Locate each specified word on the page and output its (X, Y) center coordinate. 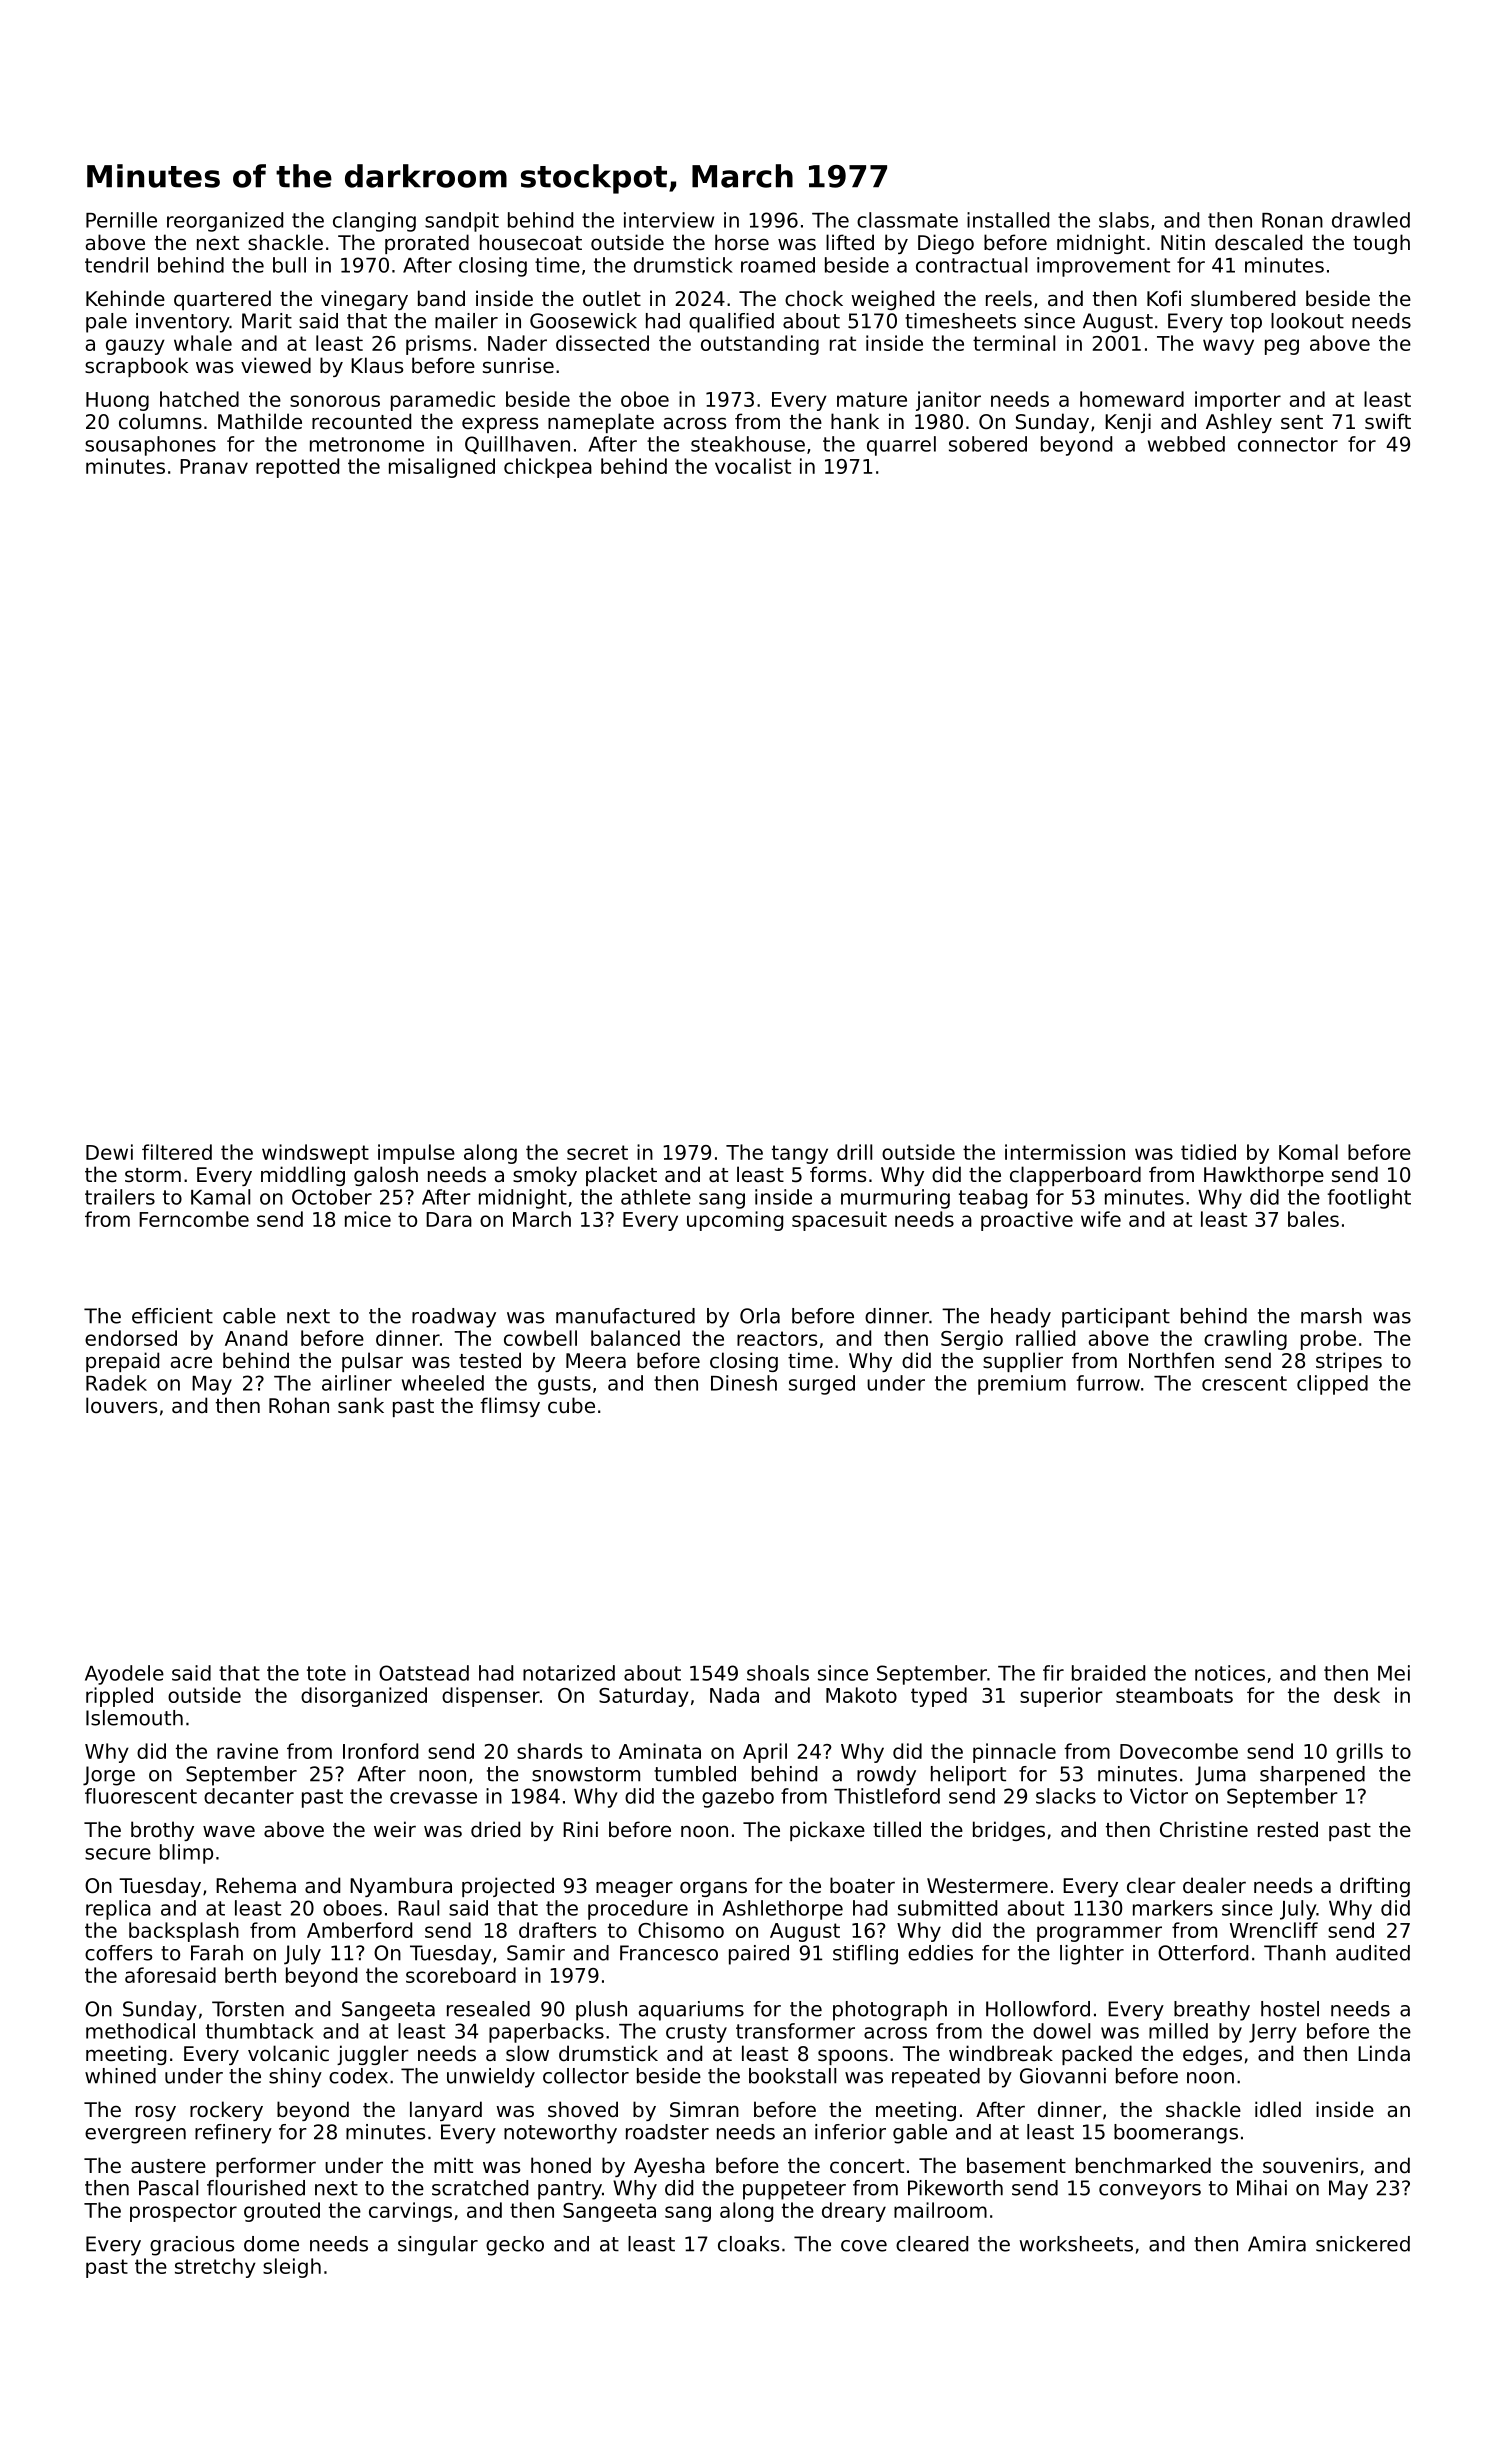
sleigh (292, 2268)
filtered (177, 1152)
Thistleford (887, 1796)
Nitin (1183, 242)
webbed (1186, 444)
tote (326, 1673)
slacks (1066, 1796)
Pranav (214, 466)
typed (939, 1697)
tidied (1208, 1152)
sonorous (335, 401)
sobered (988, 444)
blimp (186, 1854)
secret (597, 1152)
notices (1230, 1673)
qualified (731, 323)
